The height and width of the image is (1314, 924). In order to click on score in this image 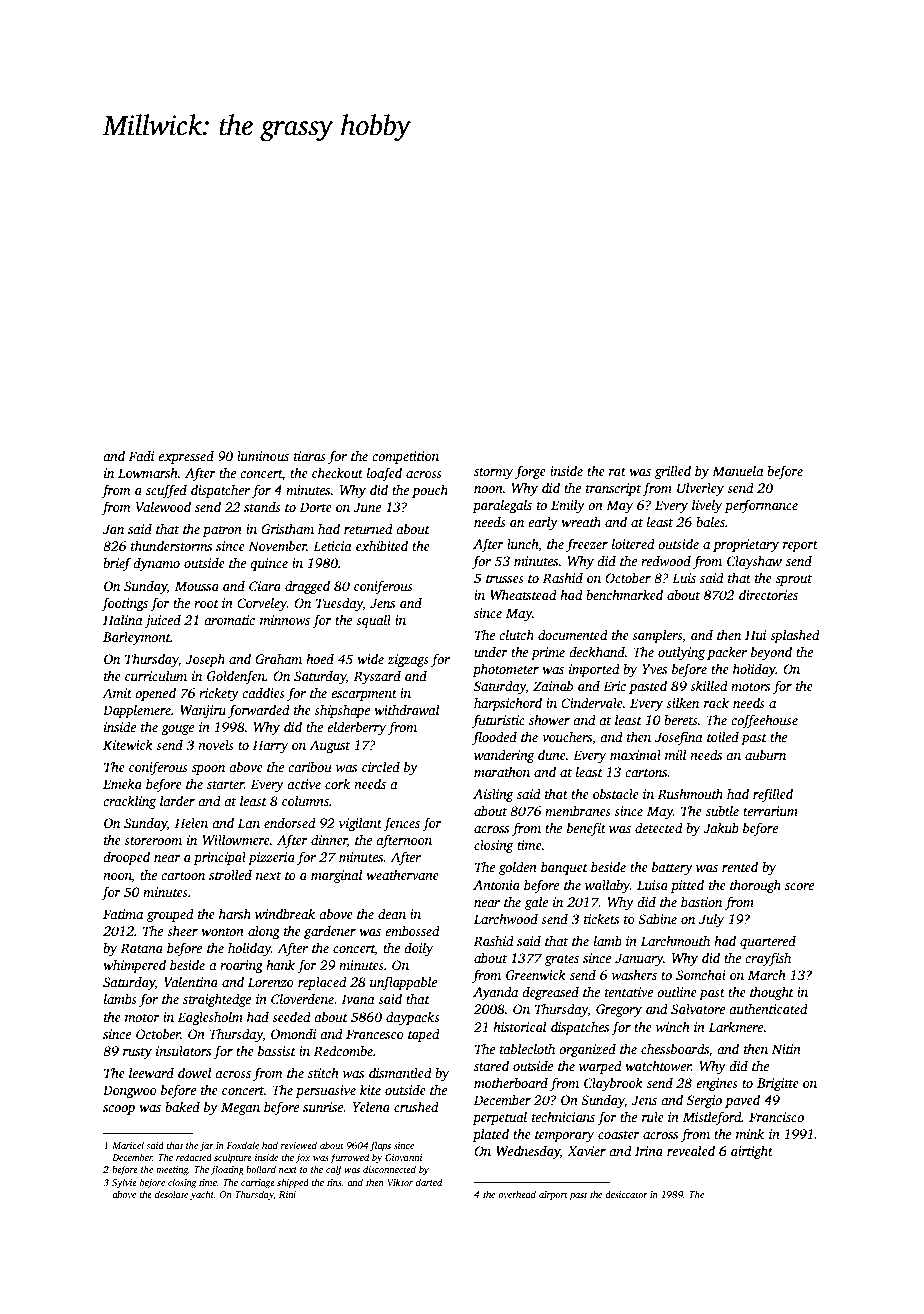, I will do `click(799, 886)`.
